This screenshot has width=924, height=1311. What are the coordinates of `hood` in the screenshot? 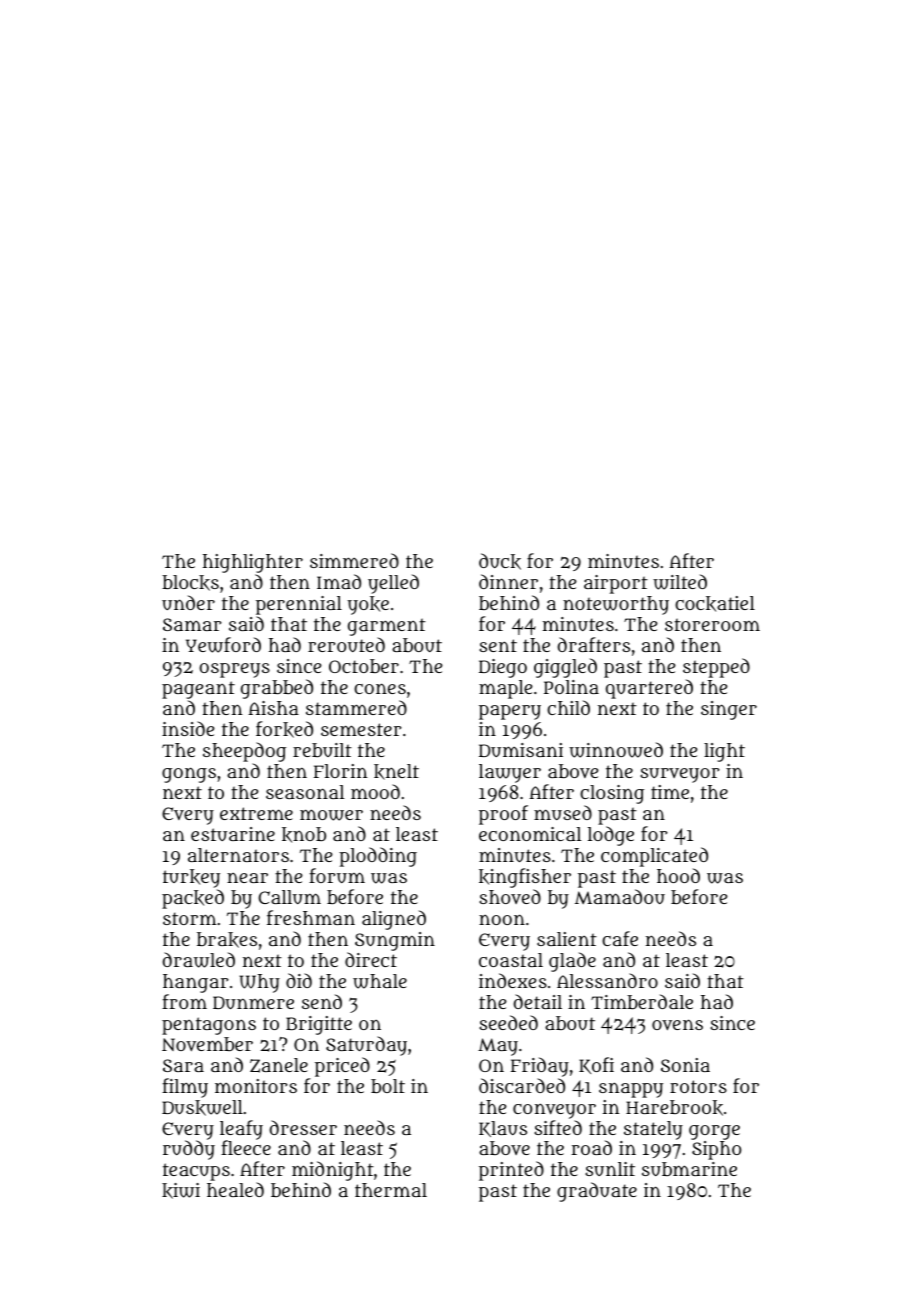 It's located at (678, 875).
